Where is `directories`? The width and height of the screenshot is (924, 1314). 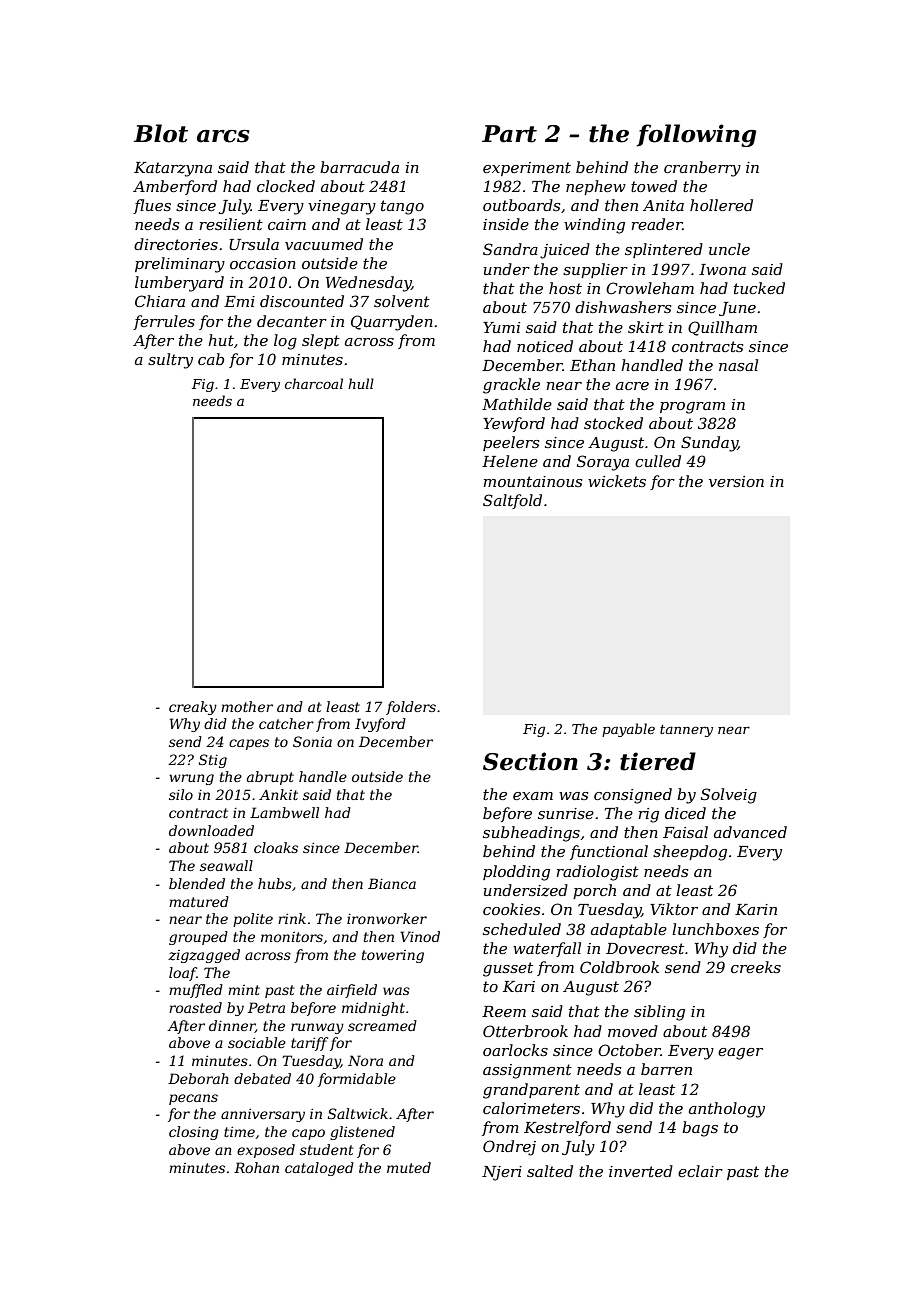
directories is located at coordinates (176, 244).
